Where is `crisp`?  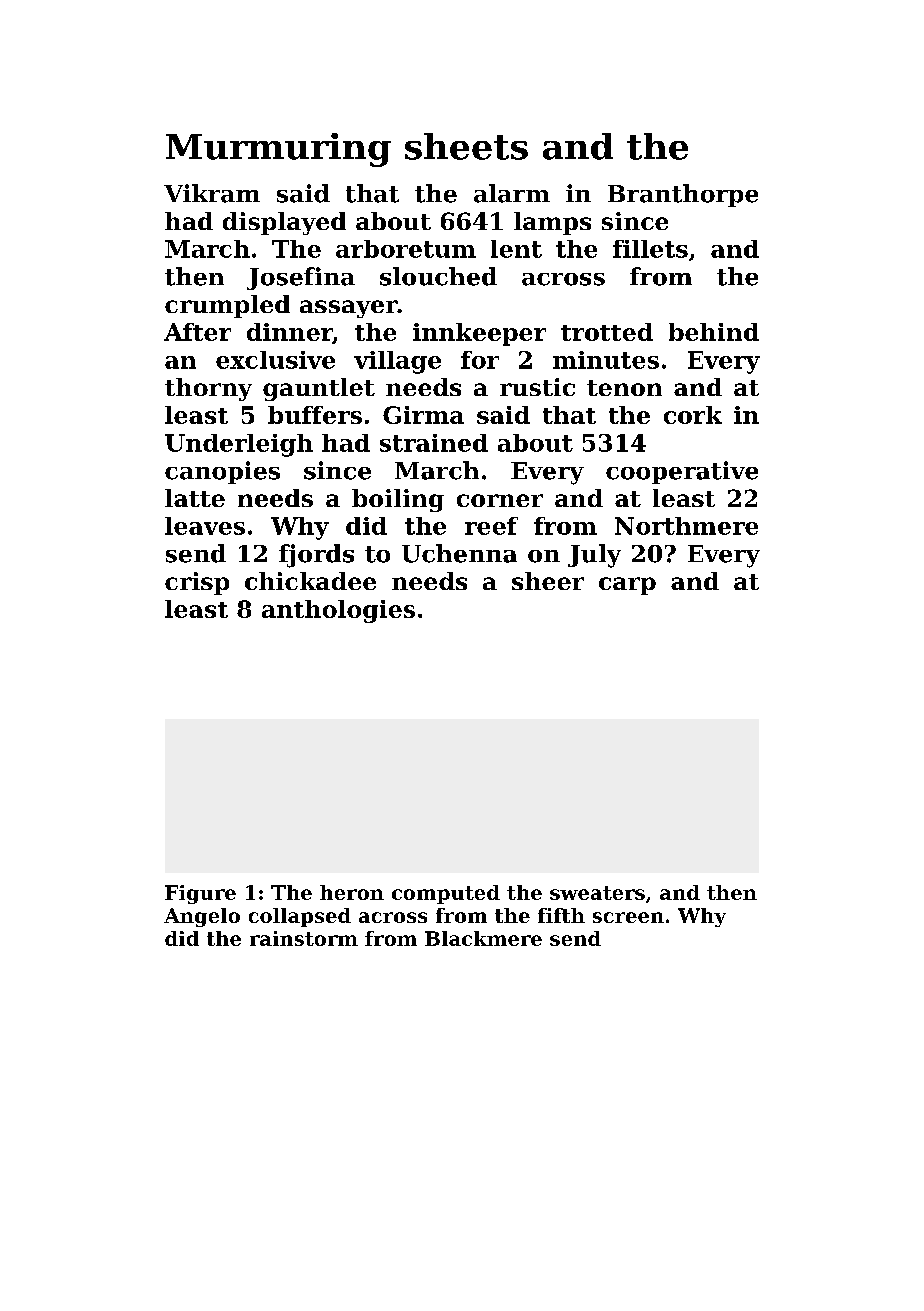
crisp is located at coordinates (197, 583).
